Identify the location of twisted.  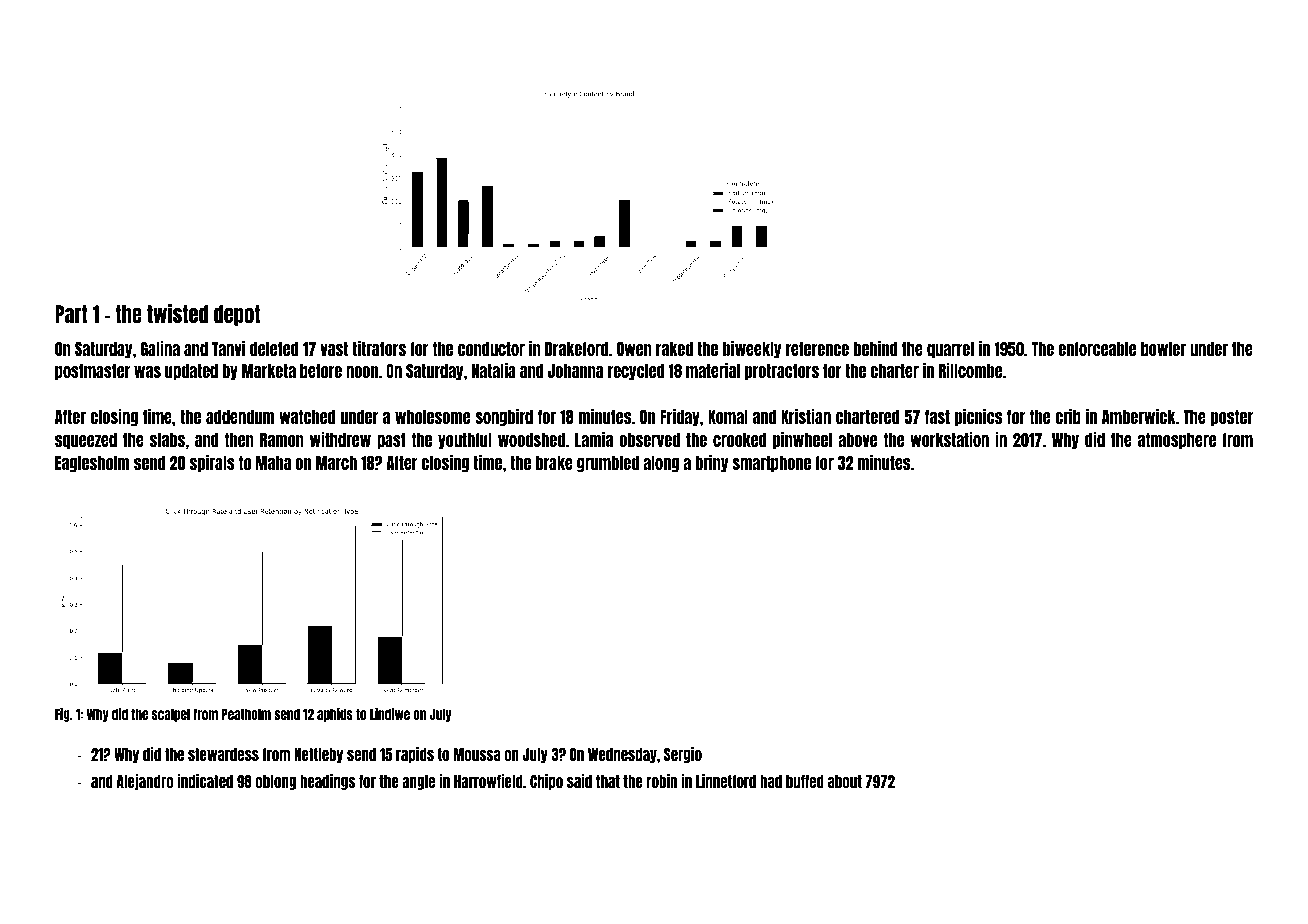
(177, 313).
